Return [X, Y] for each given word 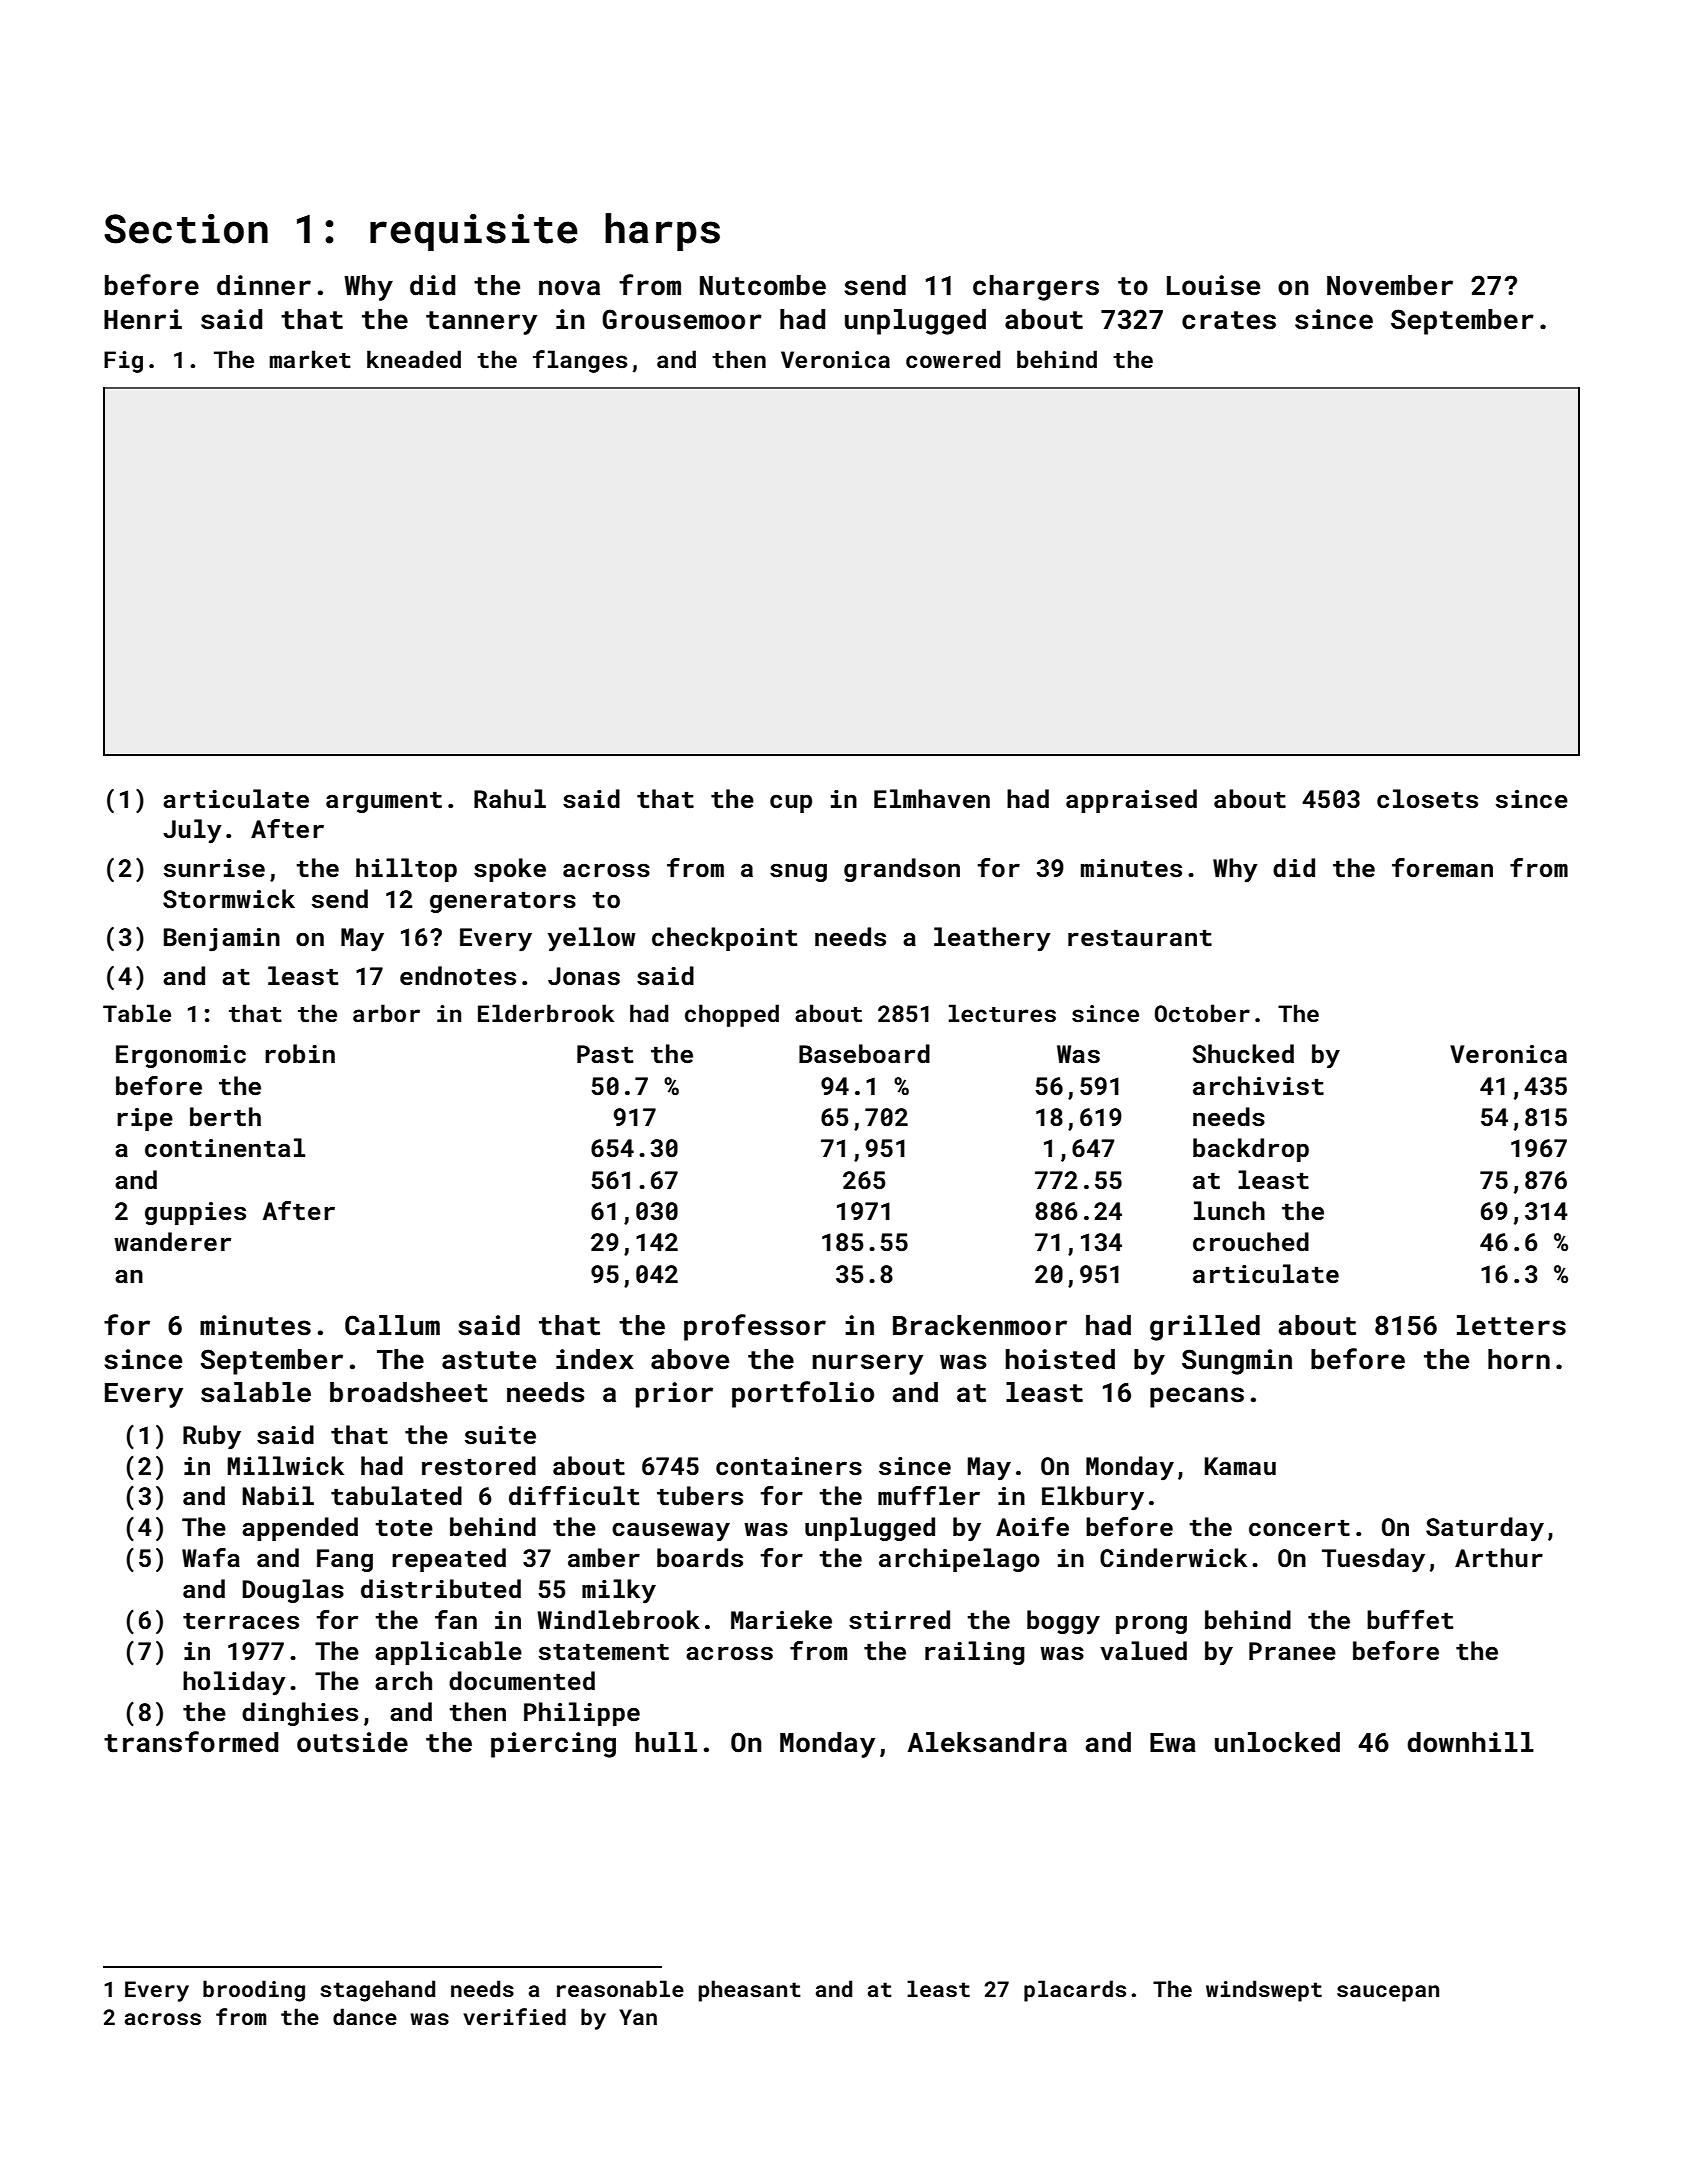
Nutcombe [763, 285]
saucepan [1388, 1993]
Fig [123, 362]
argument [384, 802]
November [1390, 285]
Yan [638, 2017]
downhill [1470, 1742]
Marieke [781, 1619]
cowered [953, 359]
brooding [254, 1991]
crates [1229, 320]
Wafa [211, 1557]
